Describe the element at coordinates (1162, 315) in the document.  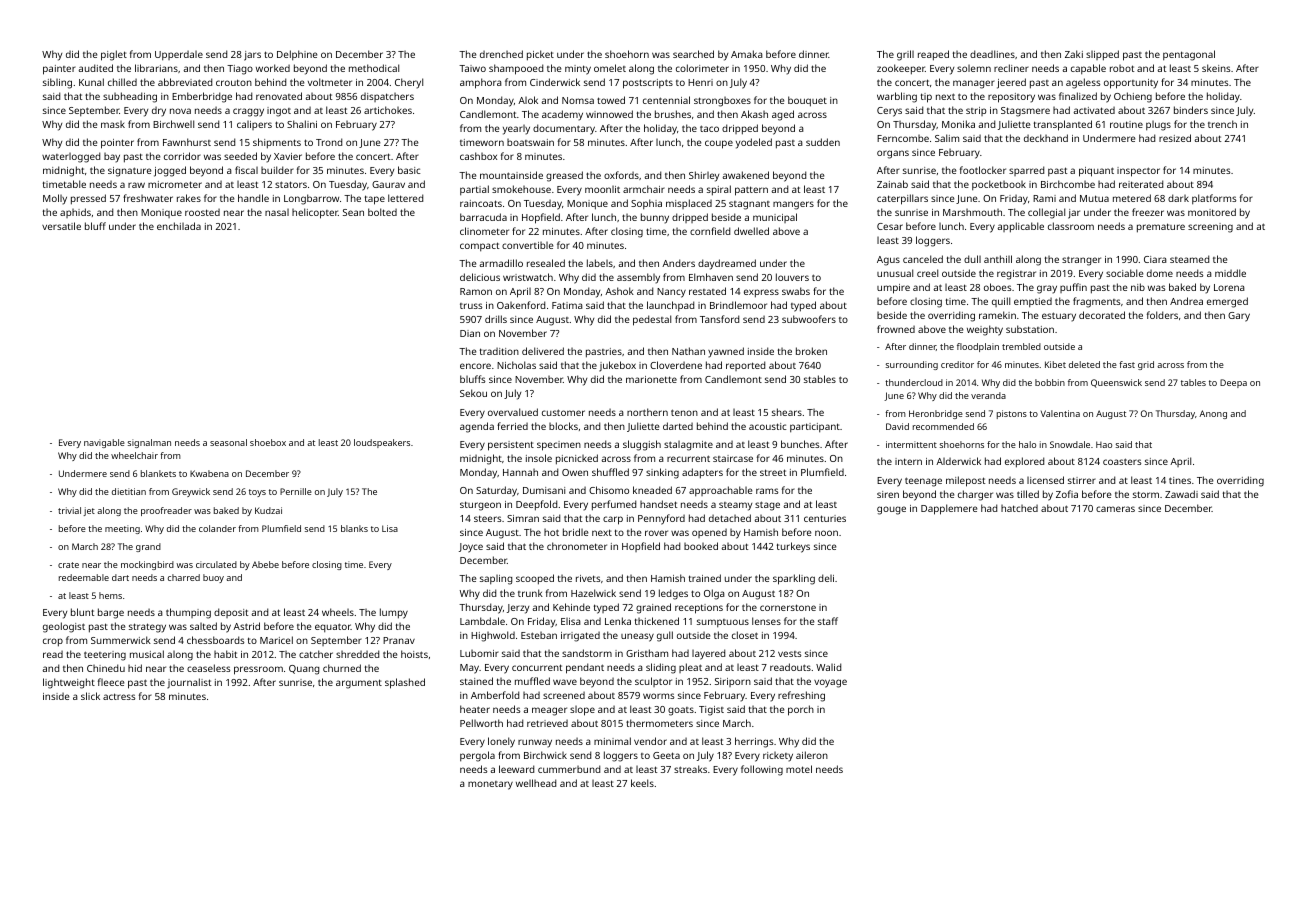
I see `folders` at that location.
